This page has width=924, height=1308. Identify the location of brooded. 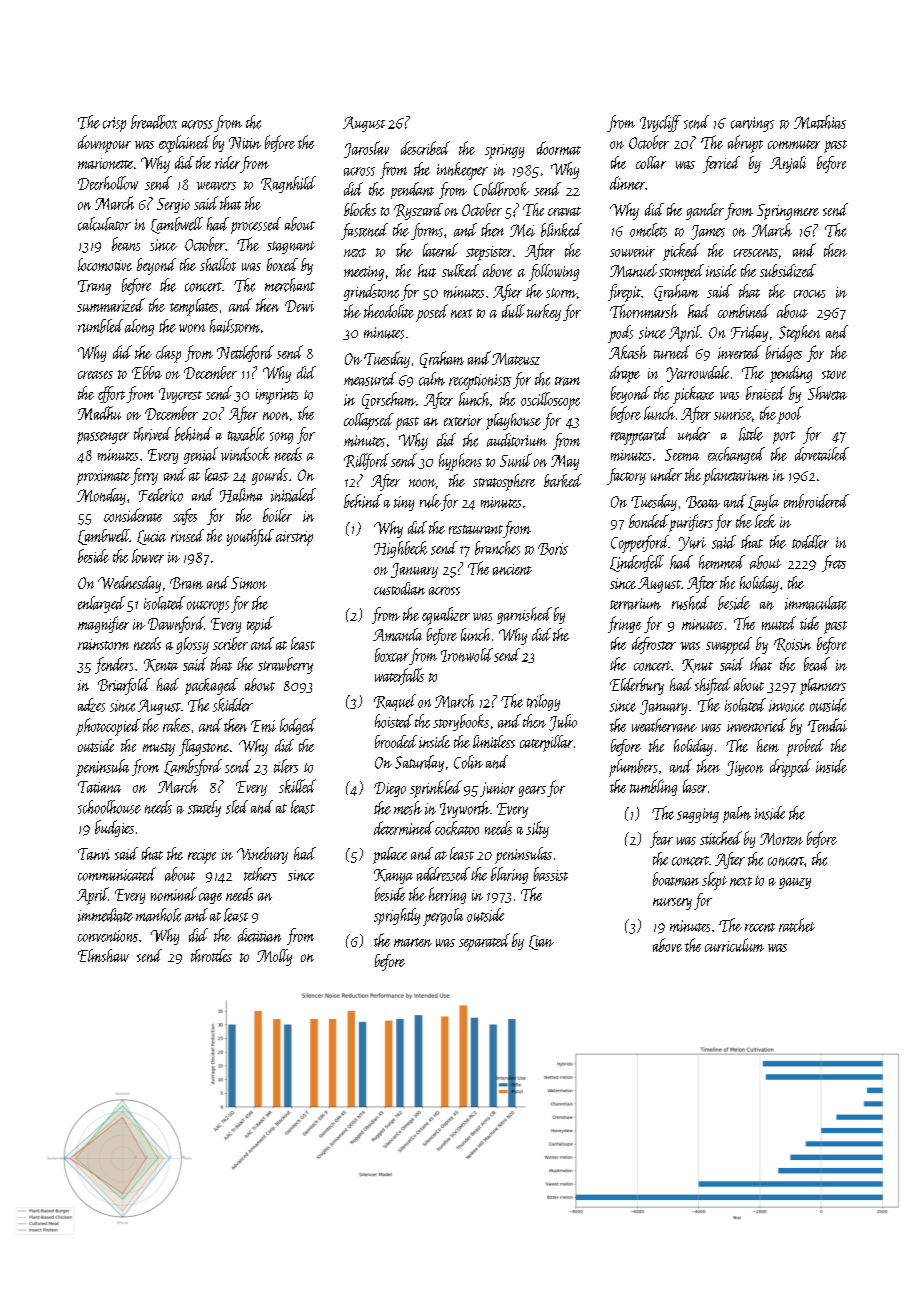
(396, 741).
